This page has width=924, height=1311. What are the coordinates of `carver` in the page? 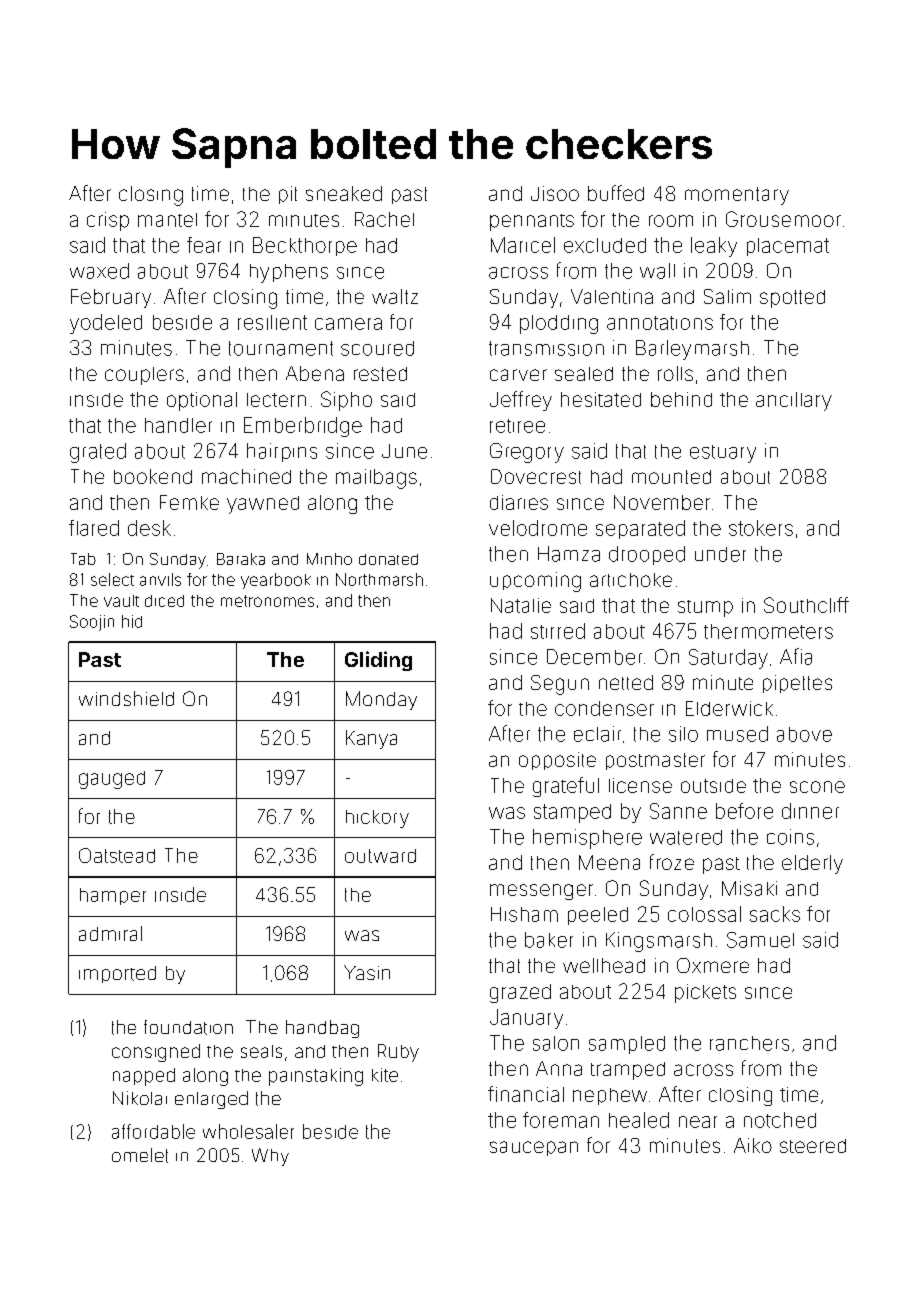 It's located at (518, 375).
